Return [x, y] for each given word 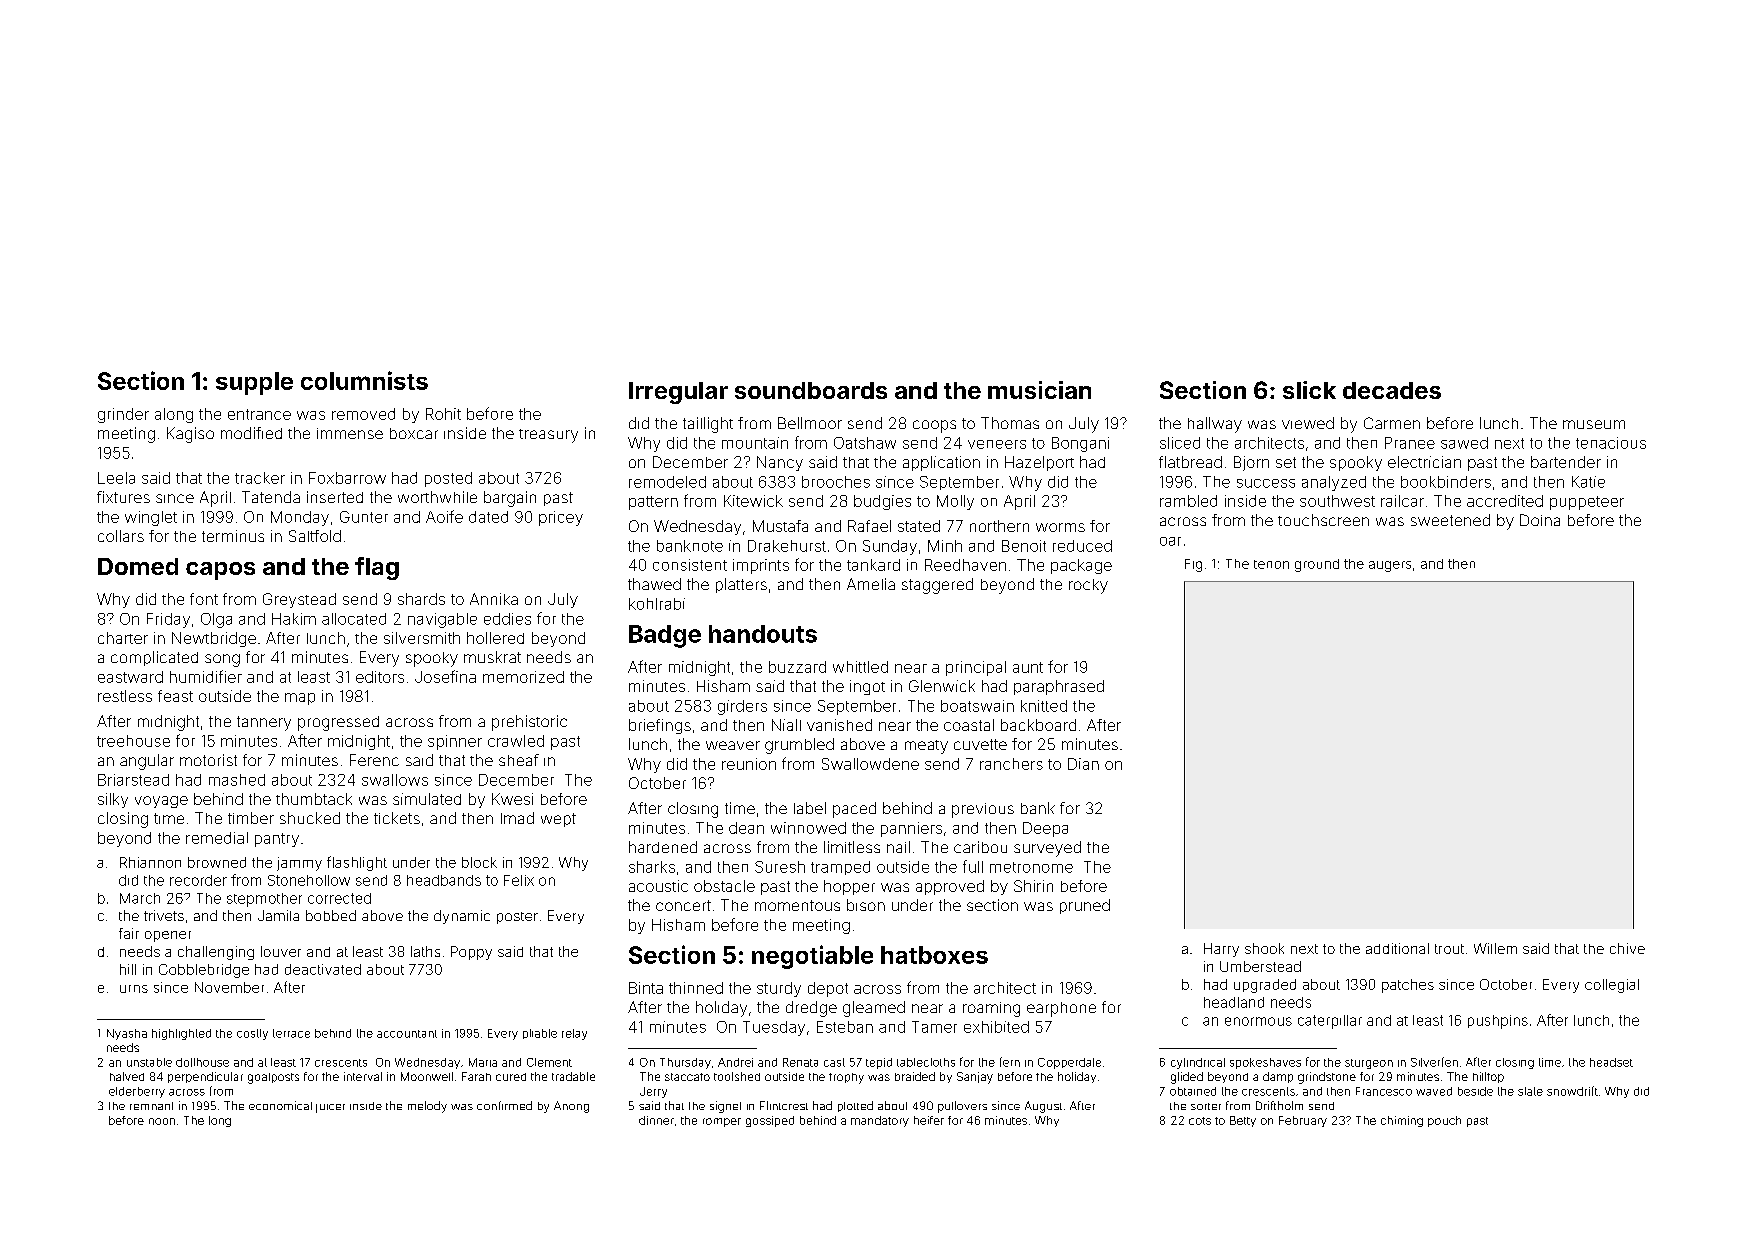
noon [162, 1121]
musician [1039, 390]
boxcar [414, 433]
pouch [1444, 1121]
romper [722, 1122]
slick [1309, 390]
